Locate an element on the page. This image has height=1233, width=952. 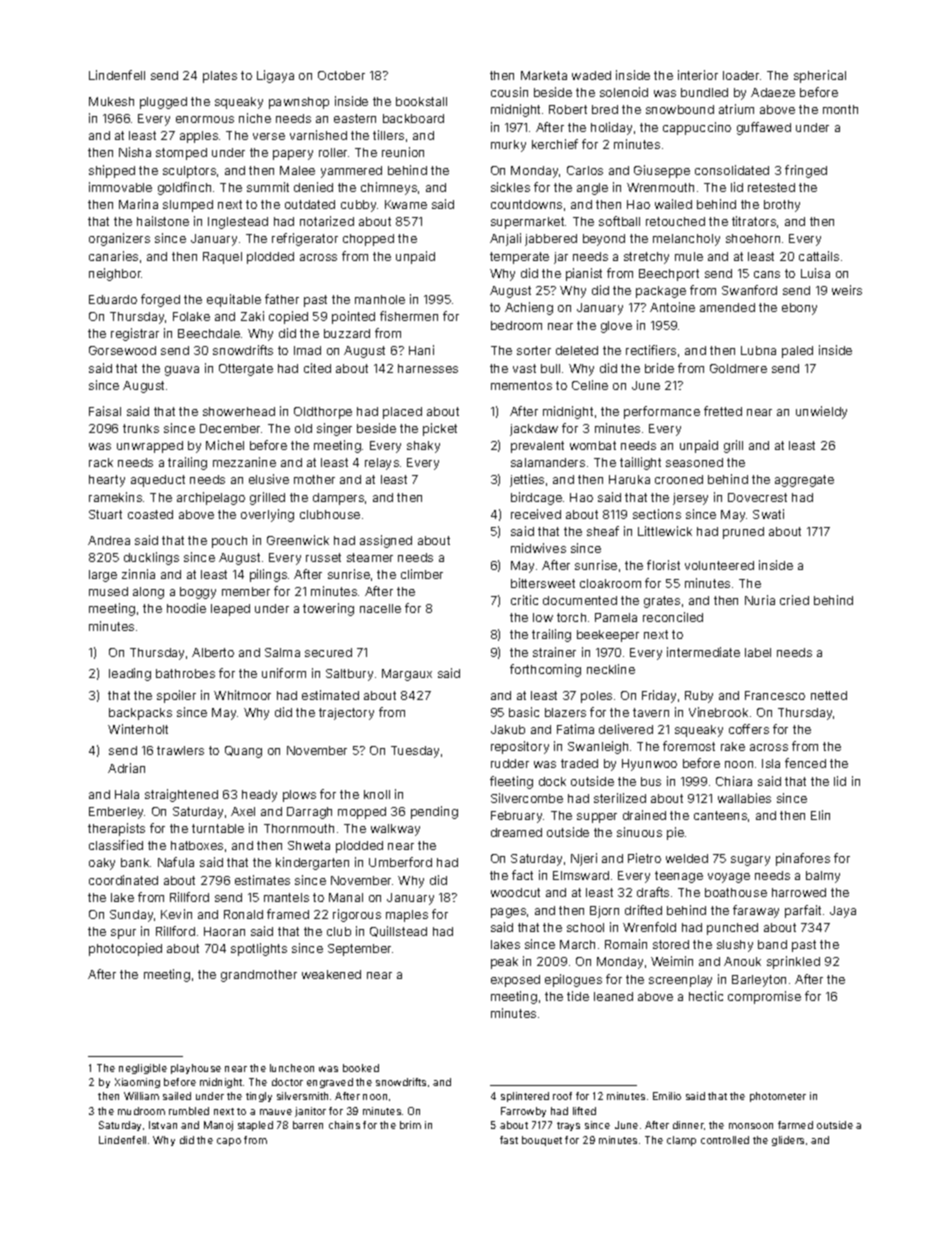
trawlers is located at coordinates (180, 750).
